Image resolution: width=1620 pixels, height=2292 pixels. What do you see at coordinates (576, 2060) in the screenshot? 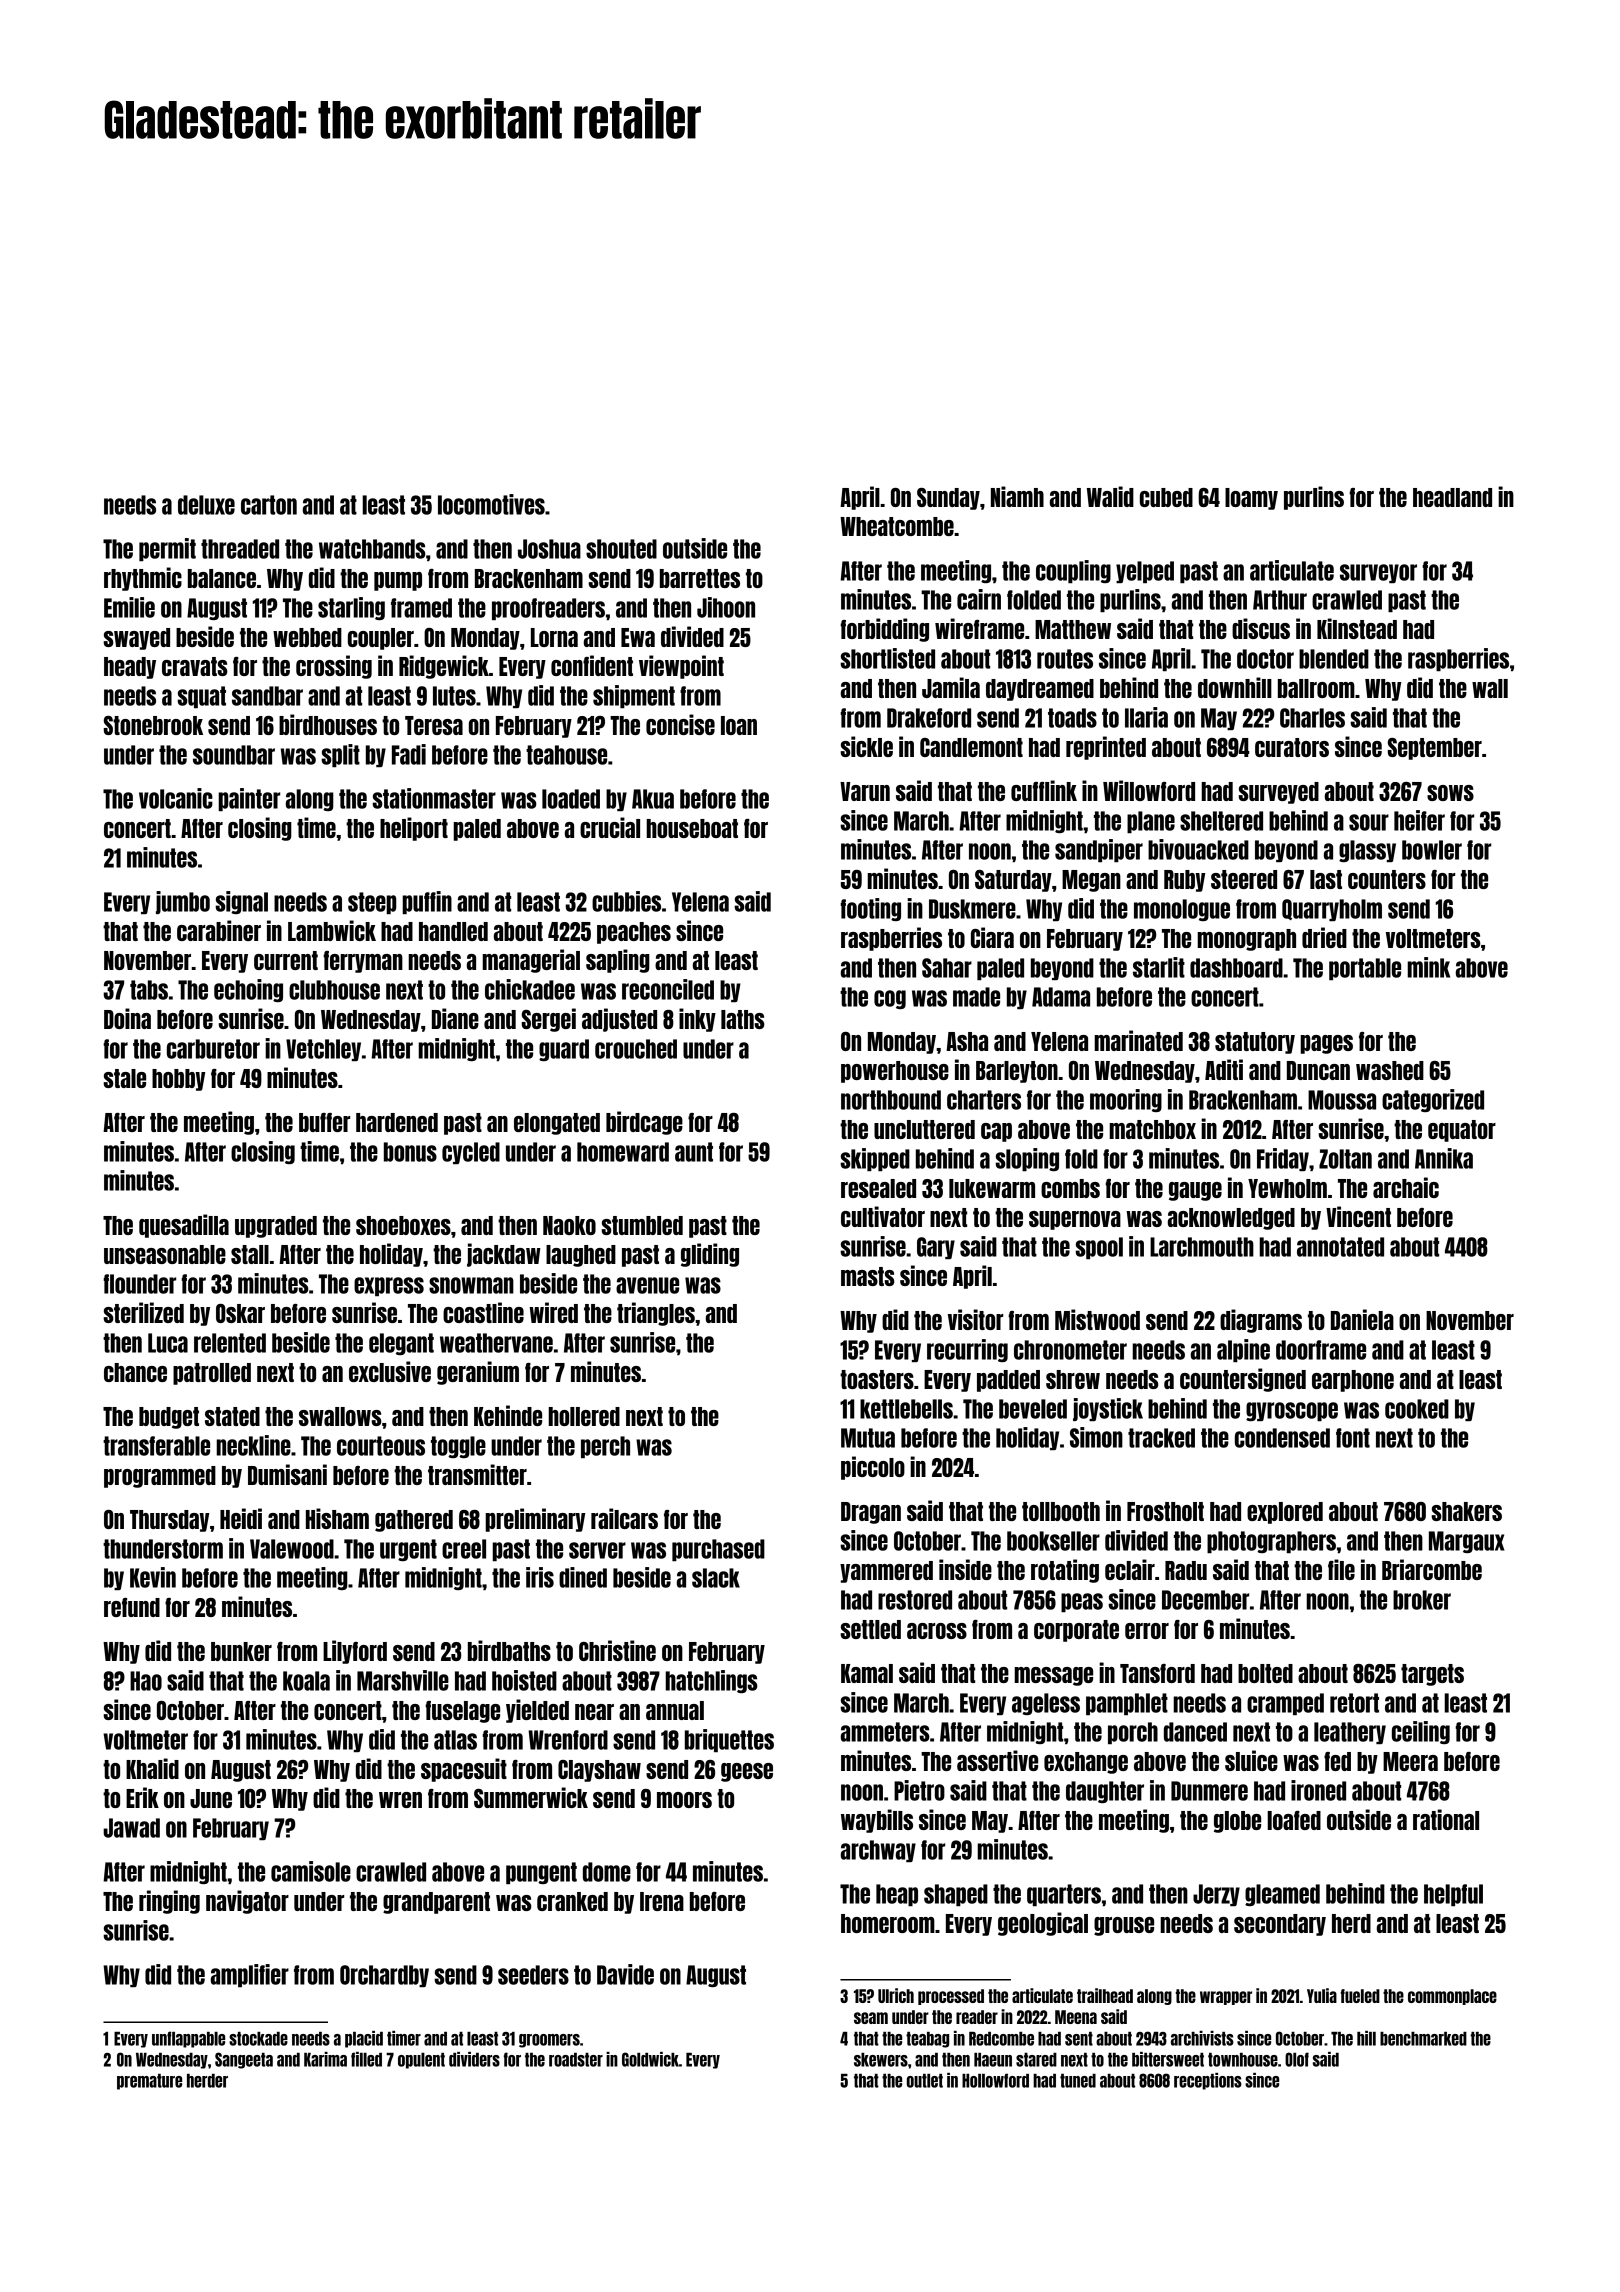
I see `roadster` at bounding box center [576, 2060].
